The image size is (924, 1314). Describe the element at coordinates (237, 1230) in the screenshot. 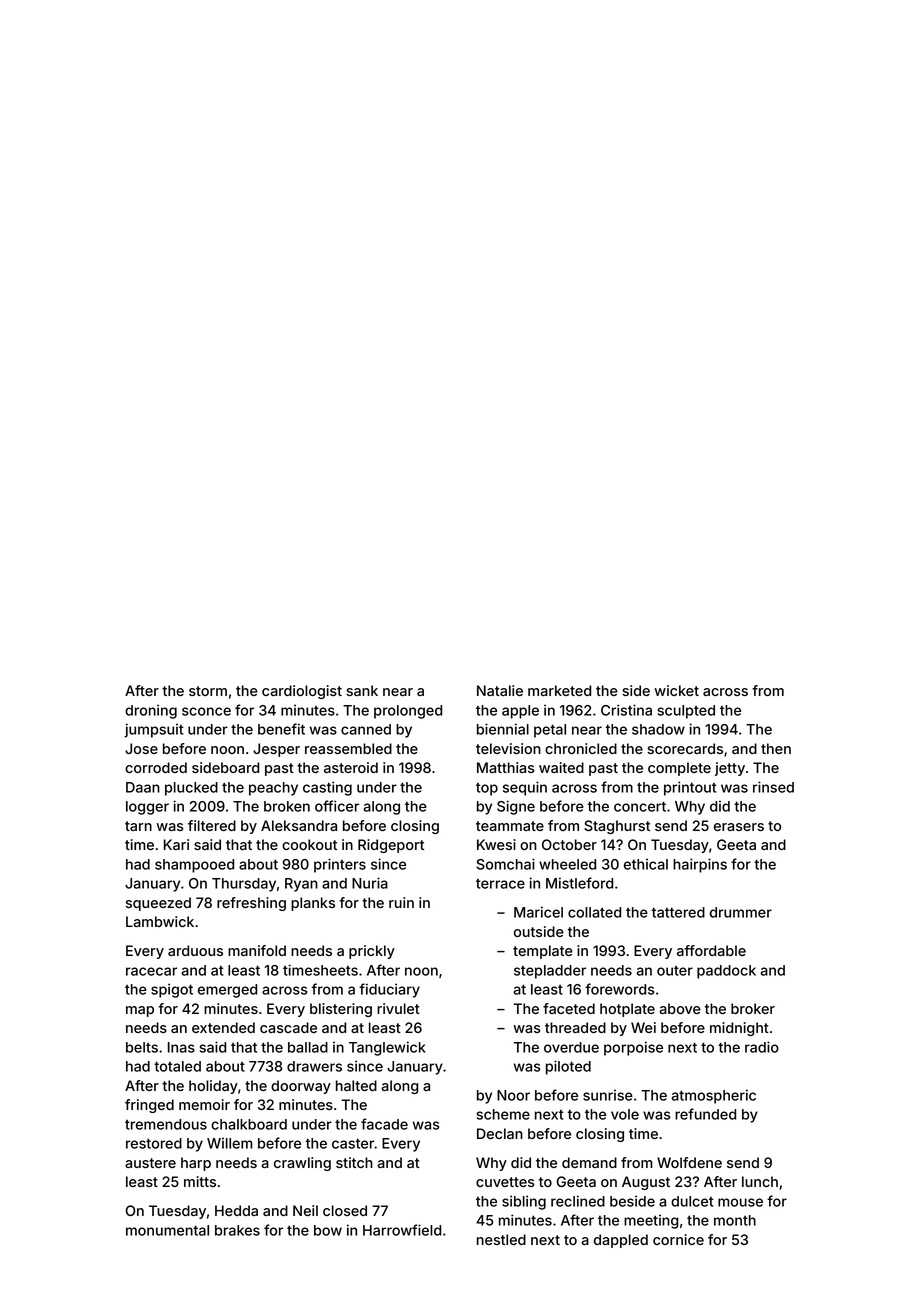

I see `brakes` at that location.
